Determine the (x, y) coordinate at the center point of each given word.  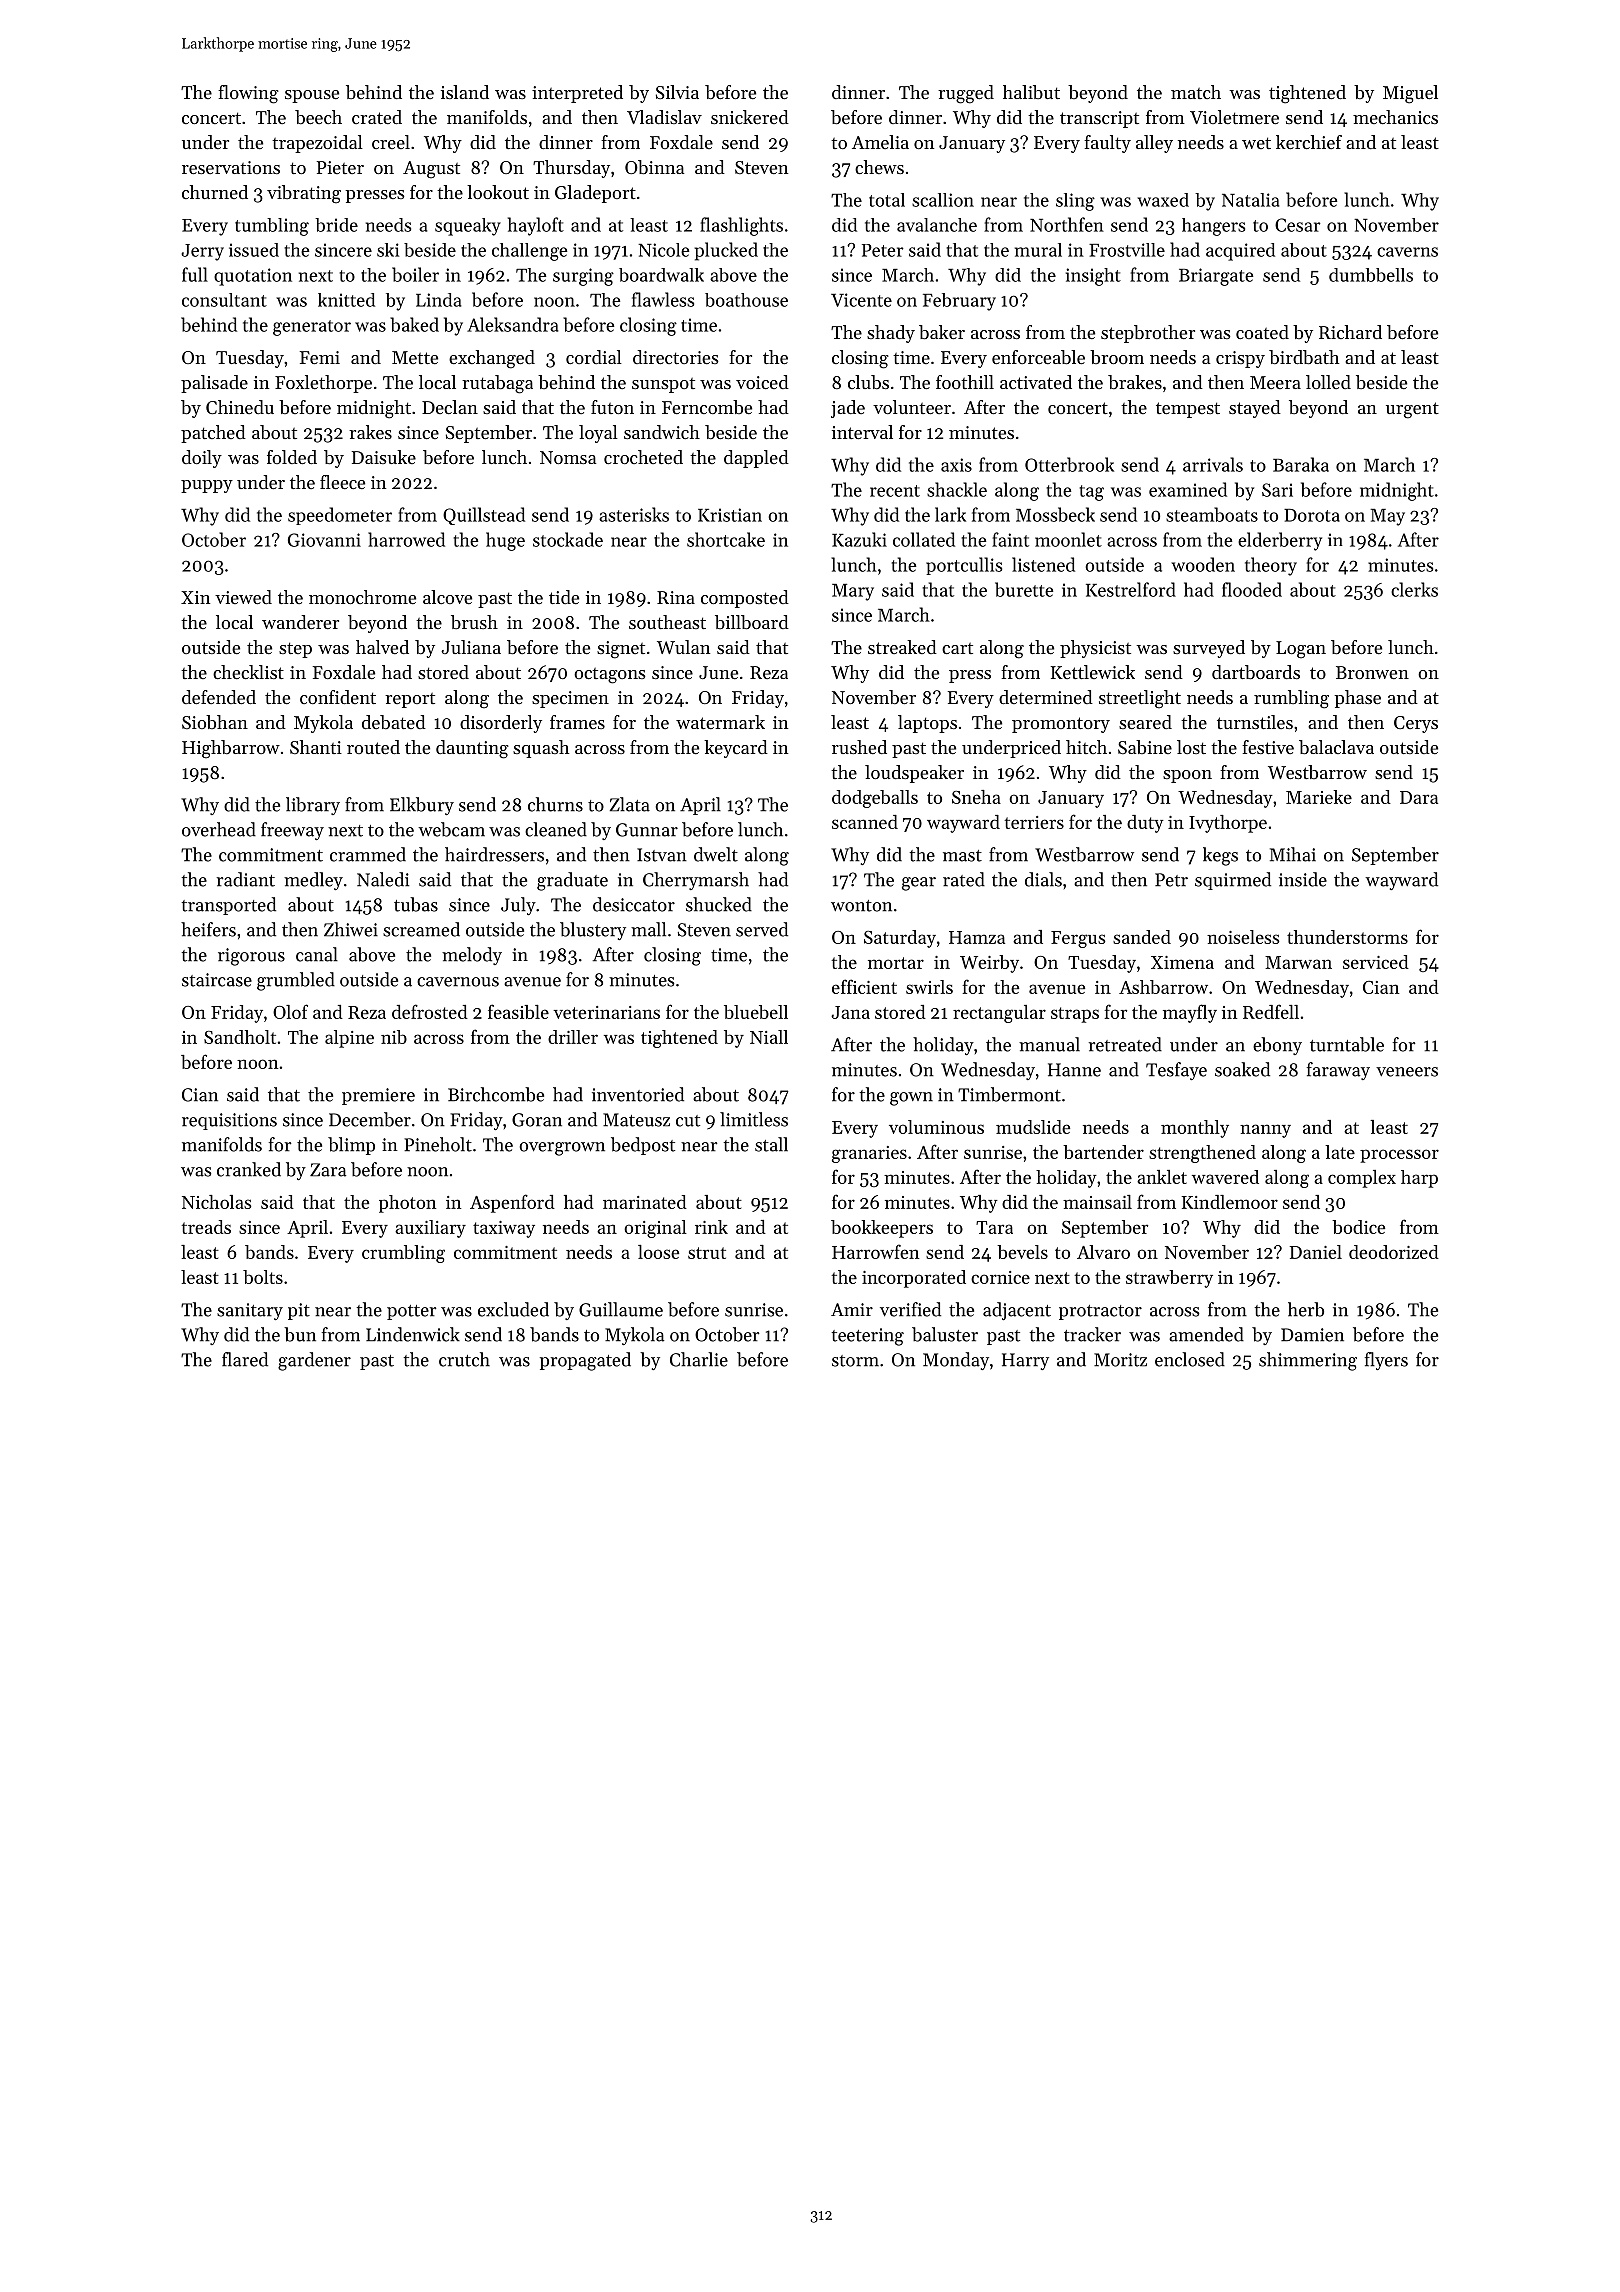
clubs (868, 382)
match (1196, 92)
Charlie (699, 1359)
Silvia (677, 92)
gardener (314, 1361)
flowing (248, 94)
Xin (195, 597)
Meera (1275, 382)
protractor (1100, 1312)
